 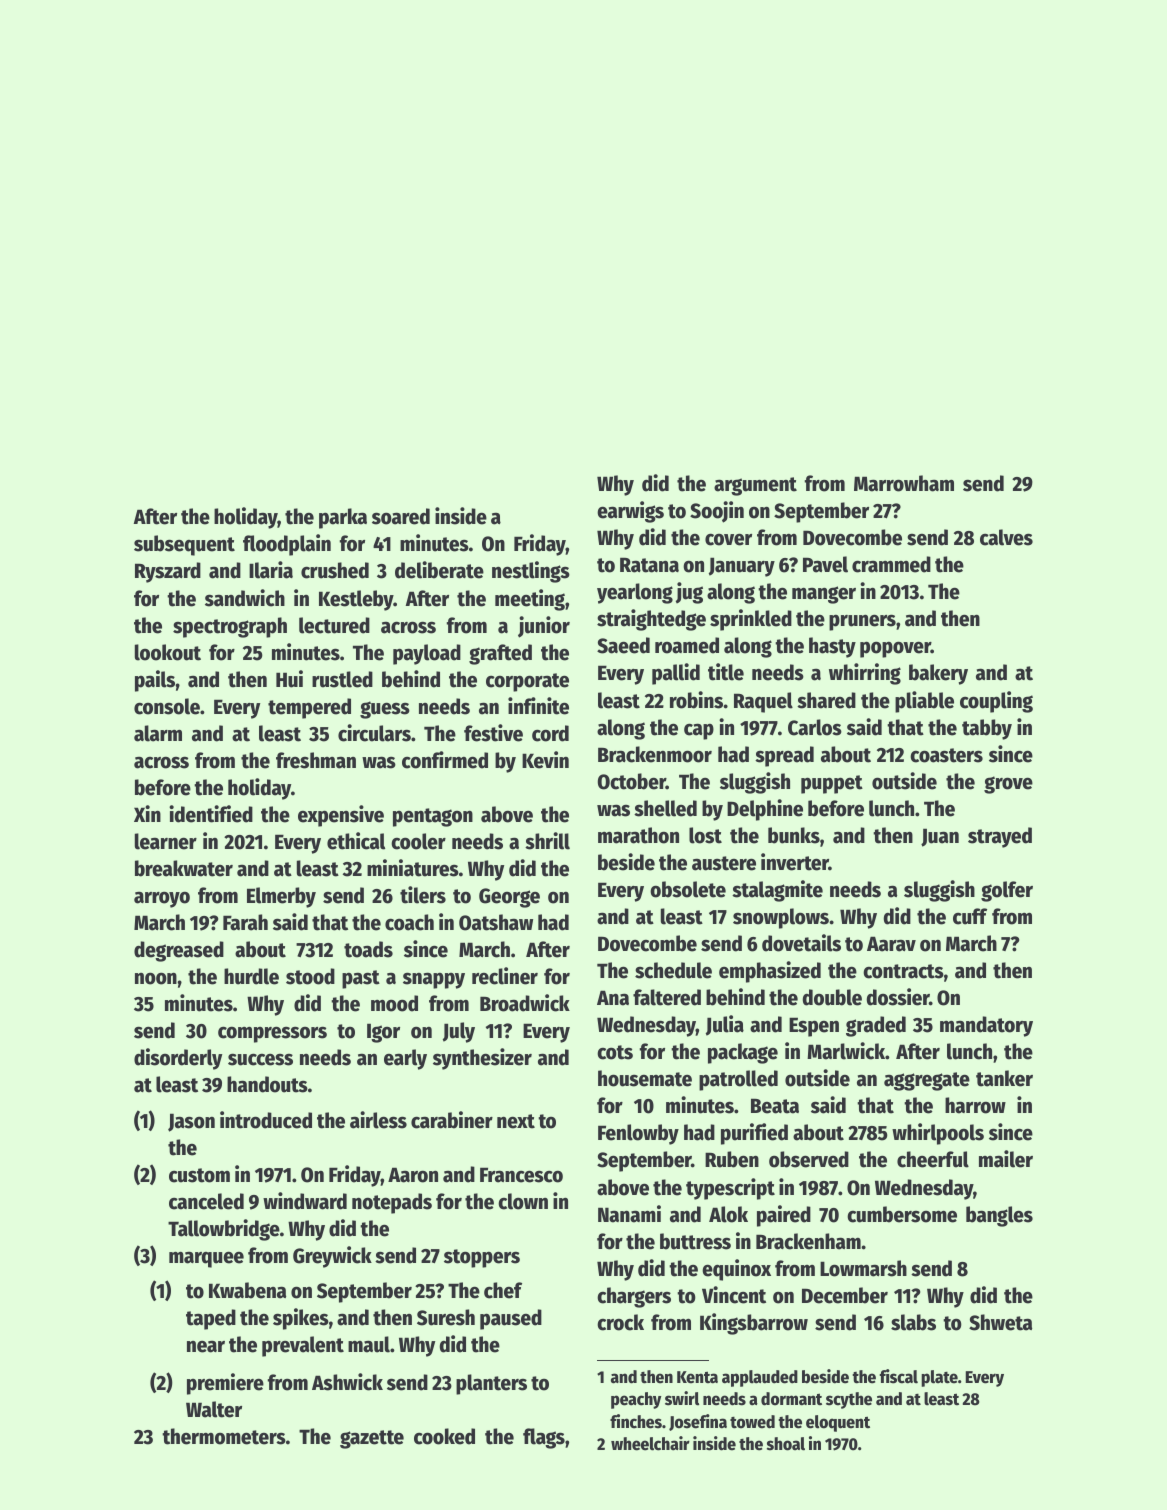 What do you see at coordinates (688, 889) in the document?
I see `obsolete` at bounding box center [688, 889].
